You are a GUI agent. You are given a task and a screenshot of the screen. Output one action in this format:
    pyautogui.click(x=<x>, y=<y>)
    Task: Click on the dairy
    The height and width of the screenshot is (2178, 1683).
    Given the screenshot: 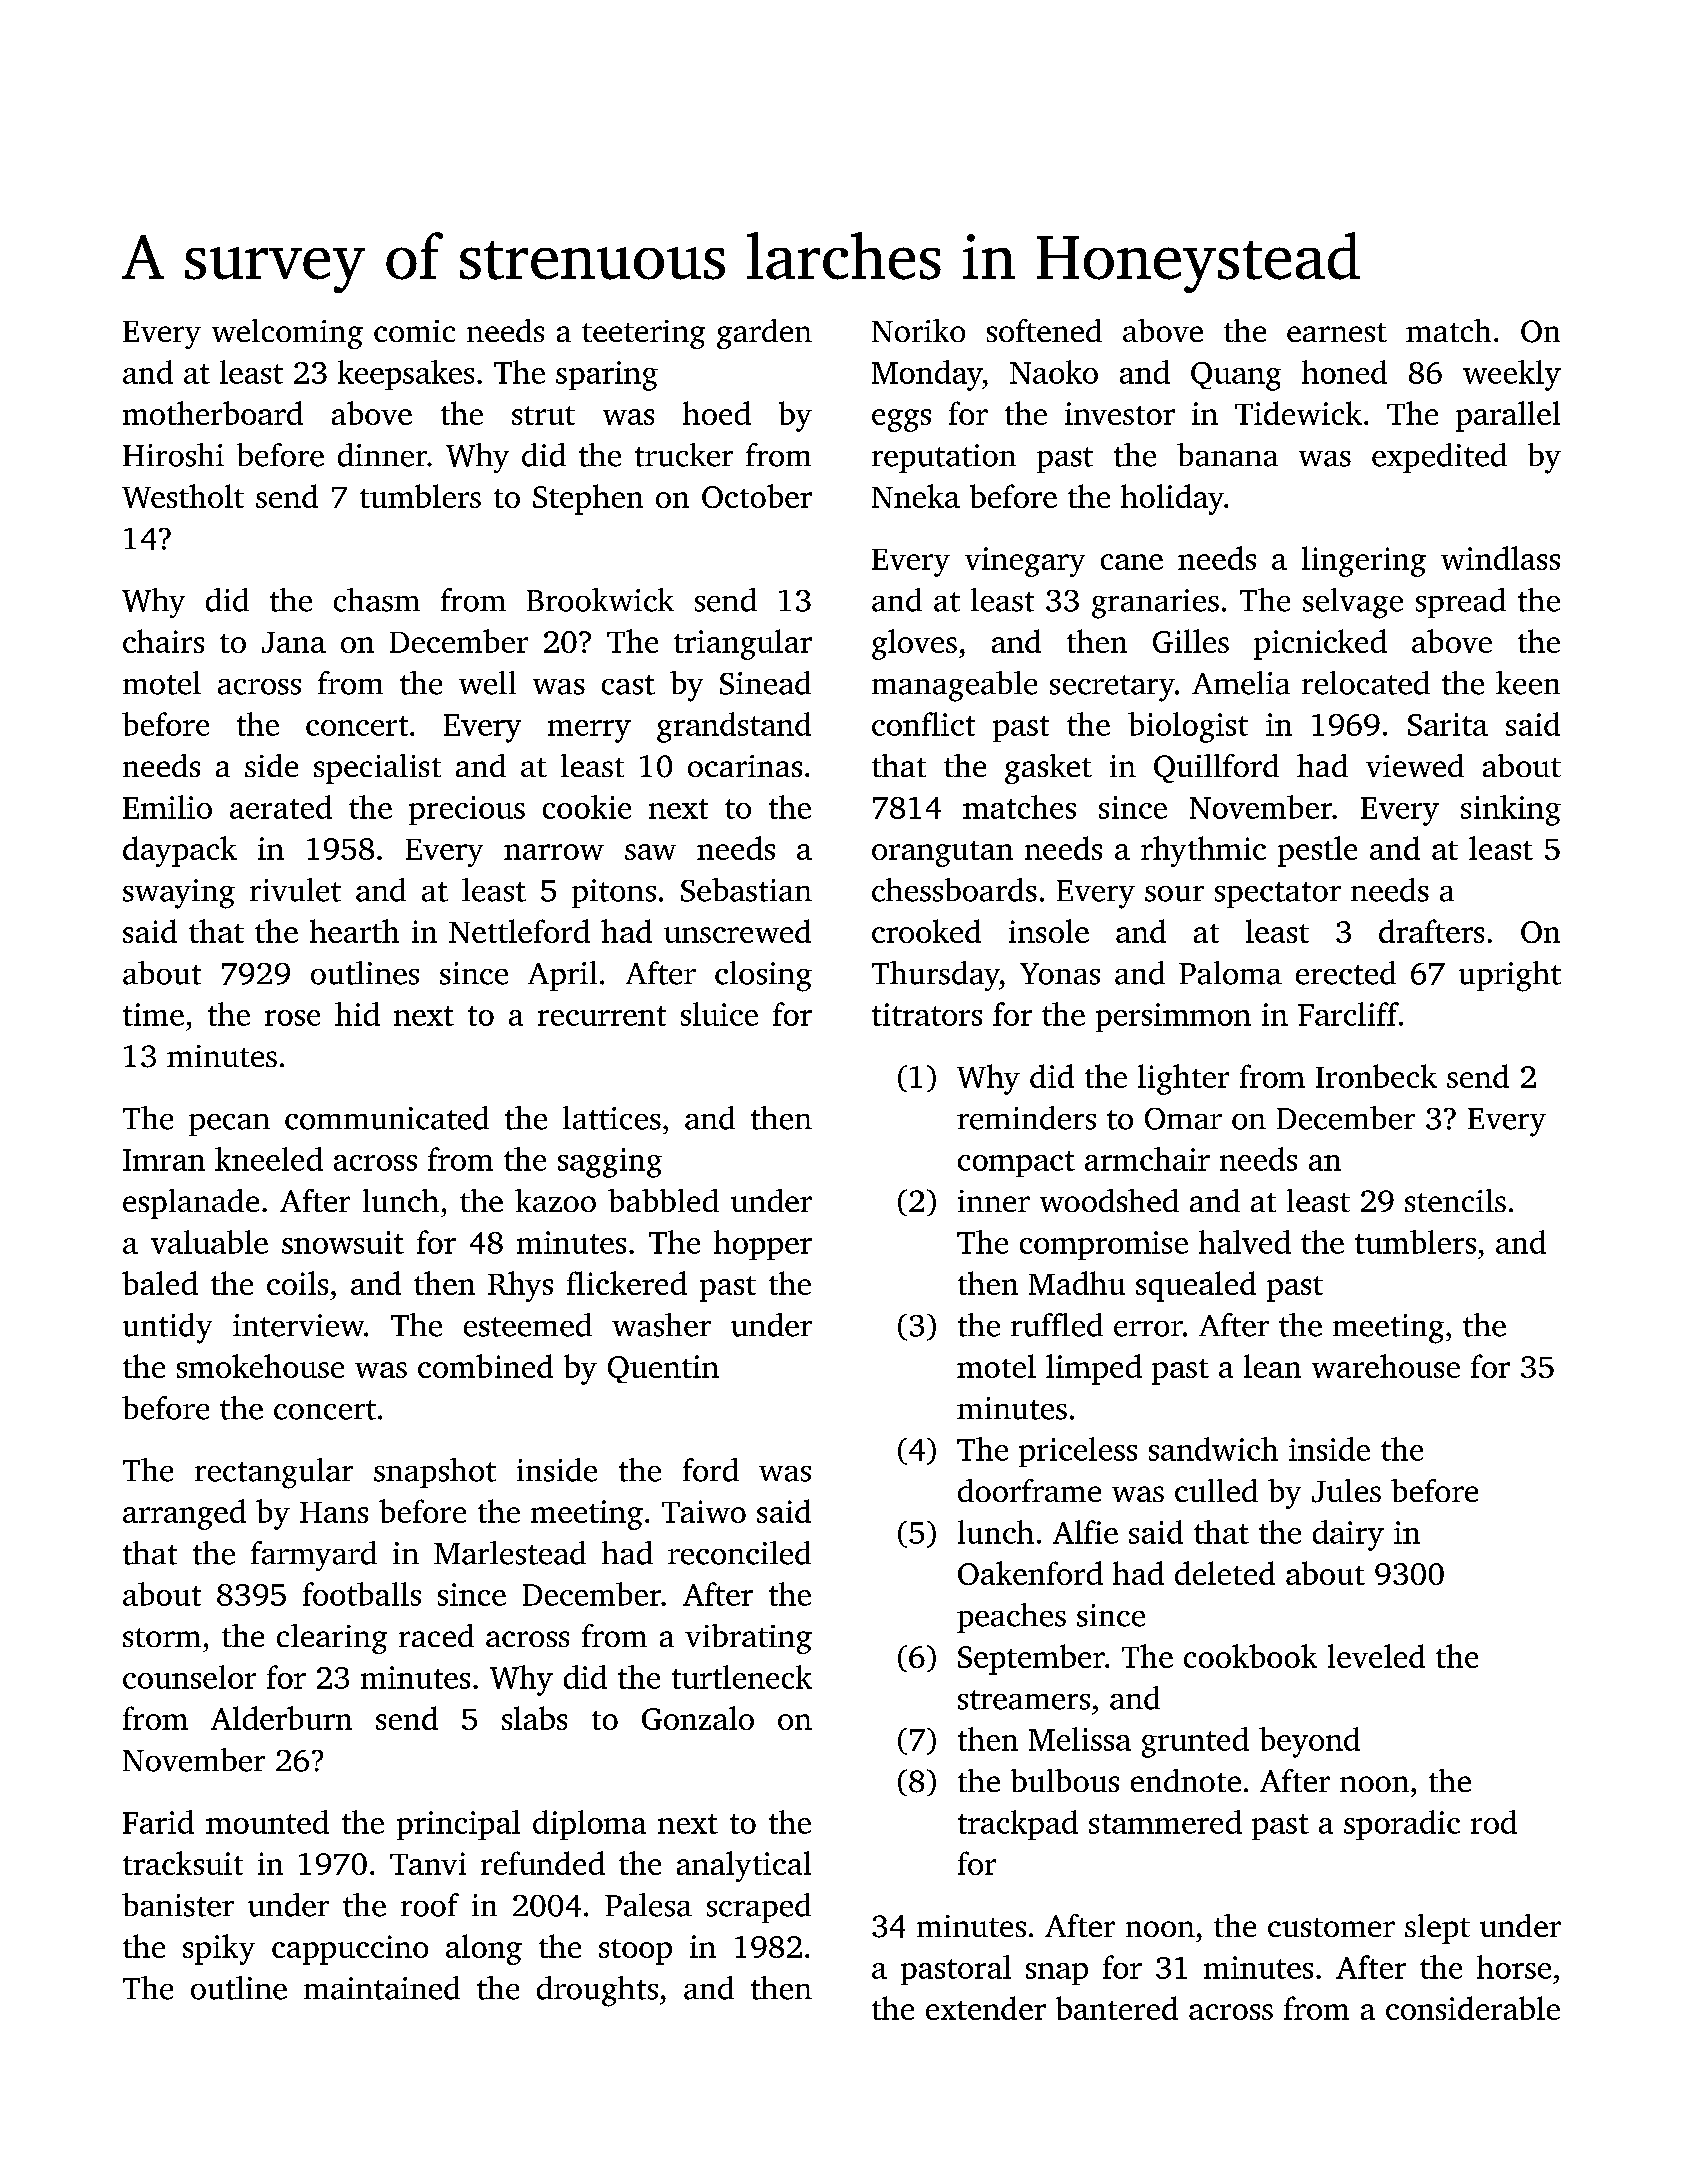 What is the action you would take?
    pyautogui.click(x=1348, y=1535)
